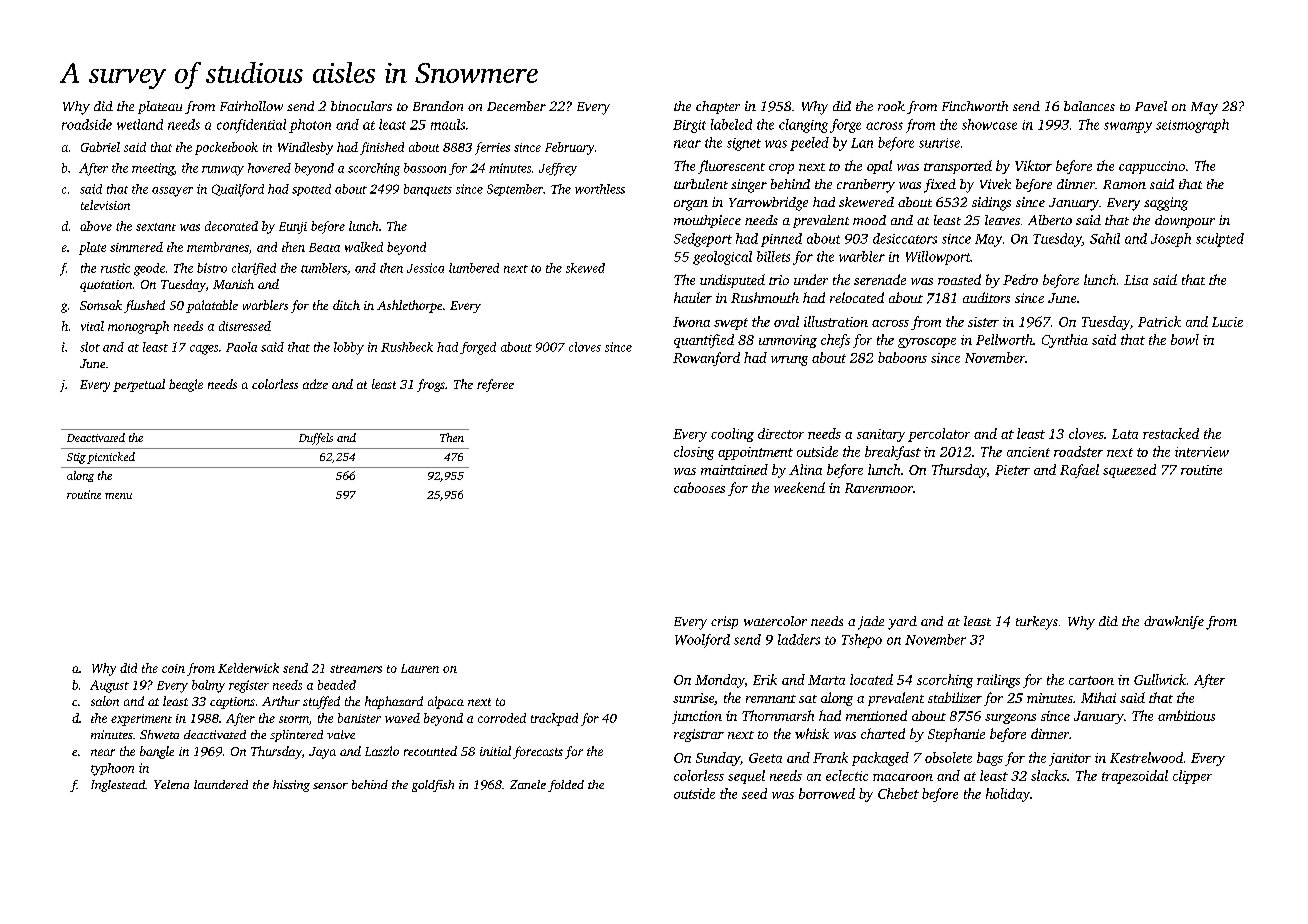 The image size is (1308, 924). Describe the element at coordinates (779, 280) in the screenshot. I see `trio` at that location.
